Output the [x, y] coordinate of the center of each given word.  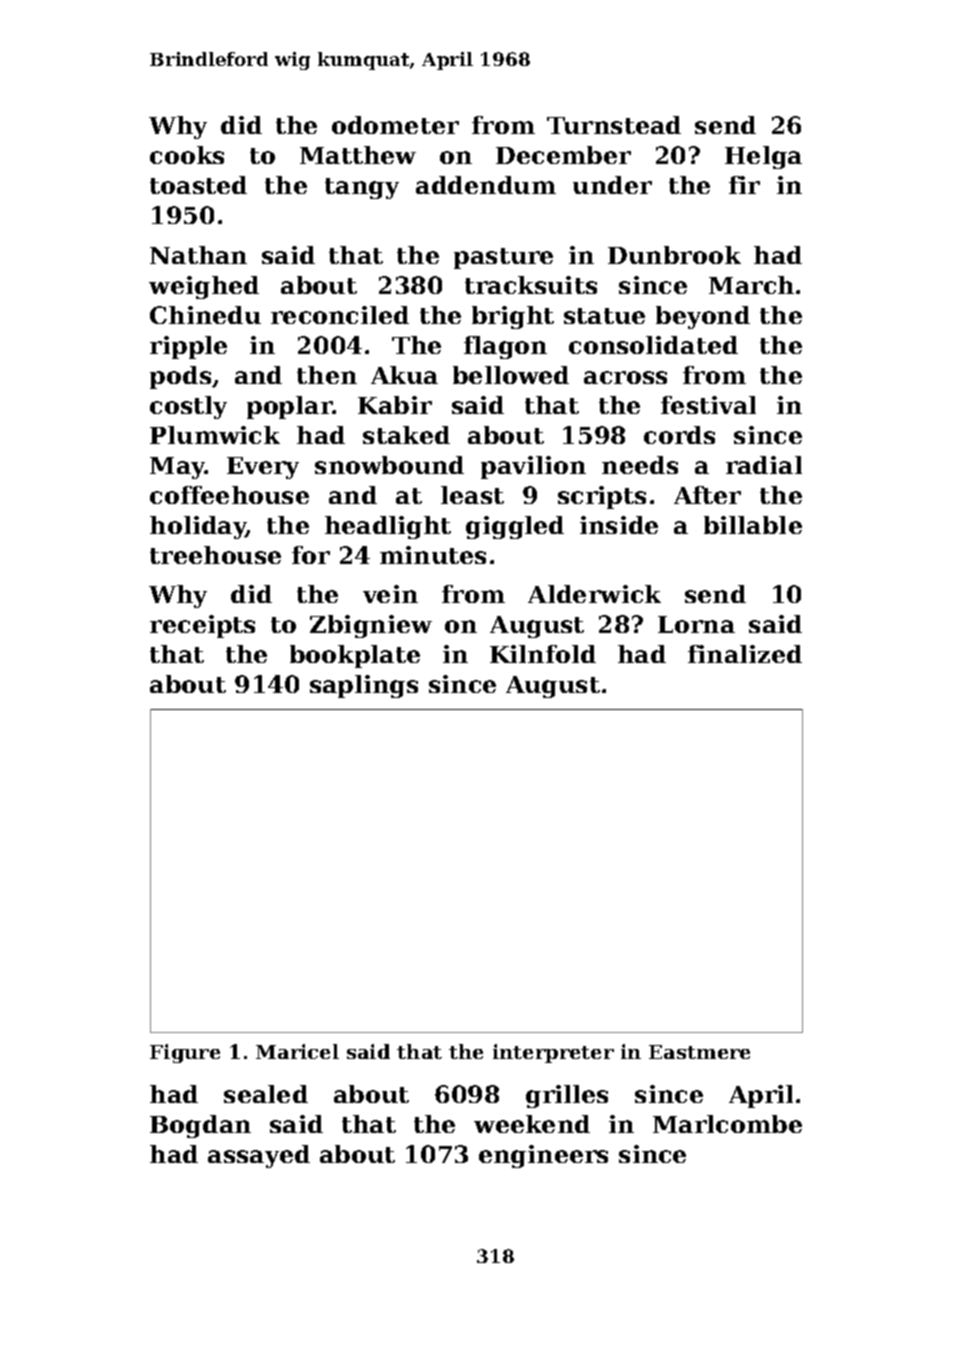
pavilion [533, 467]
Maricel [297, 1051]
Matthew [358, 155]
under [612, 185]
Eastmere [699, 1052]
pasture [503, 258]
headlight [388, 527]
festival [708, 405]
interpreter [553, 1053]
